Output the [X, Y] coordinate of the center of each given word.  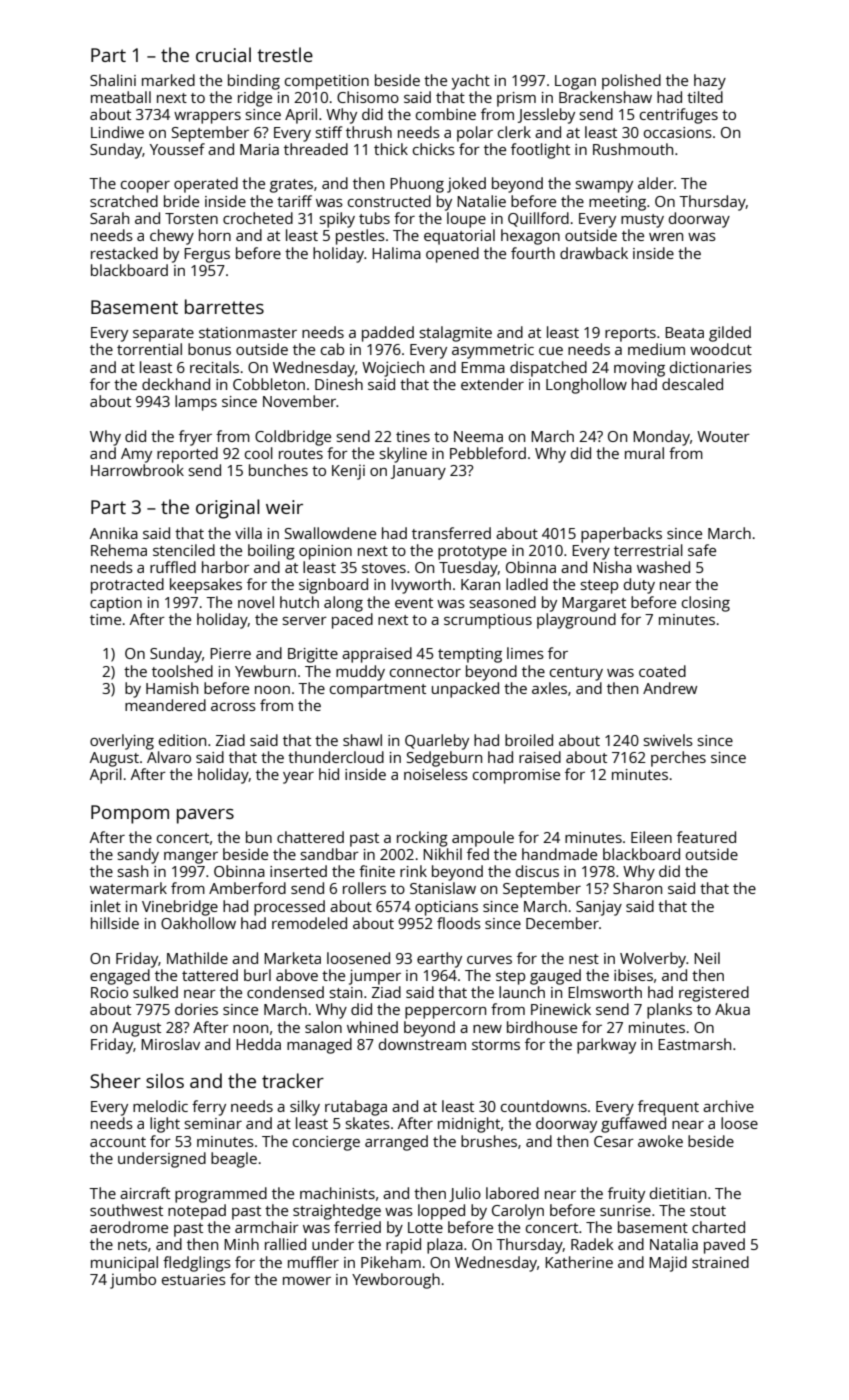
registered [714, 994]
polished [631, 82]
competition [327, 82]
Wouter [723, 436]
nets [132, 1245]
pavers [205, 816]
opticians [446, 908]
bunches [278, 470]
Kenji [348, 472]
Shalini [113, 80]
